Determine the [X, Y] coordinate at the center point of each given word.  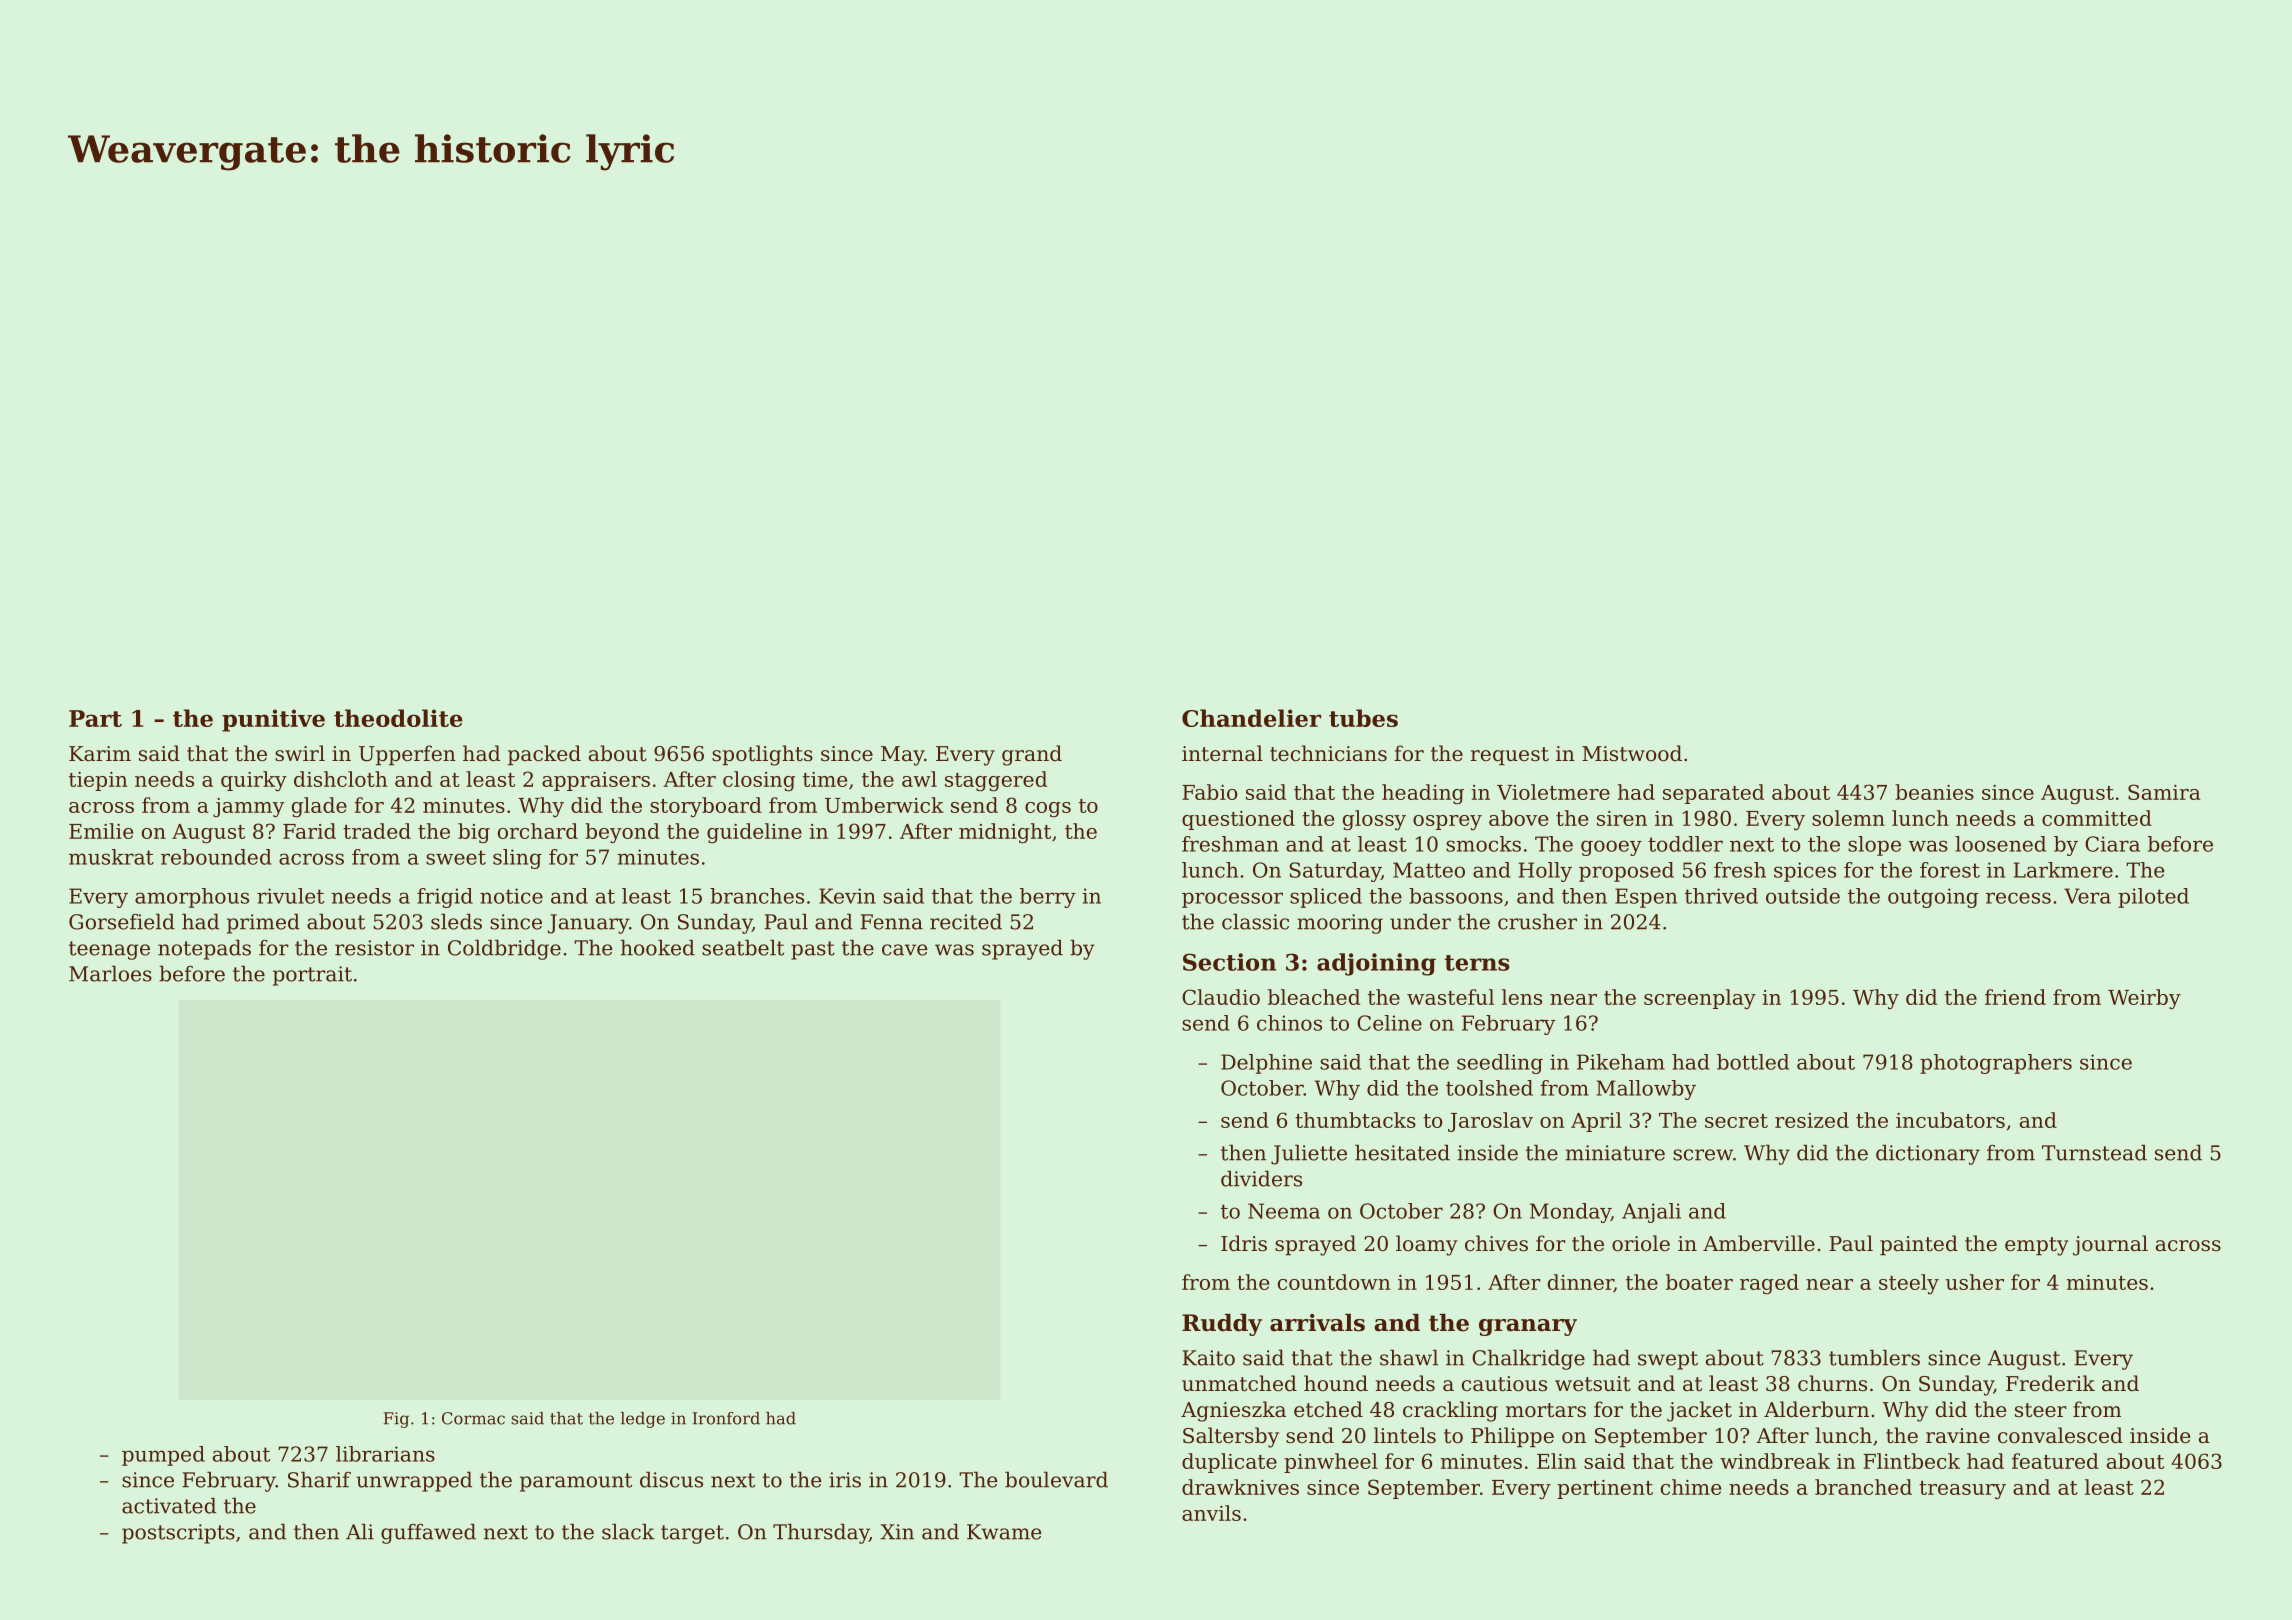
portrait [312, 976]
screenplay [1700, 999]
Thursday [821, 1533]
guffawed [428, 1533]
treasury [1962, 1490]
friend [2015, 997]
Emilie [101, 831]
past [813, 950]
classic [1255, 921]
